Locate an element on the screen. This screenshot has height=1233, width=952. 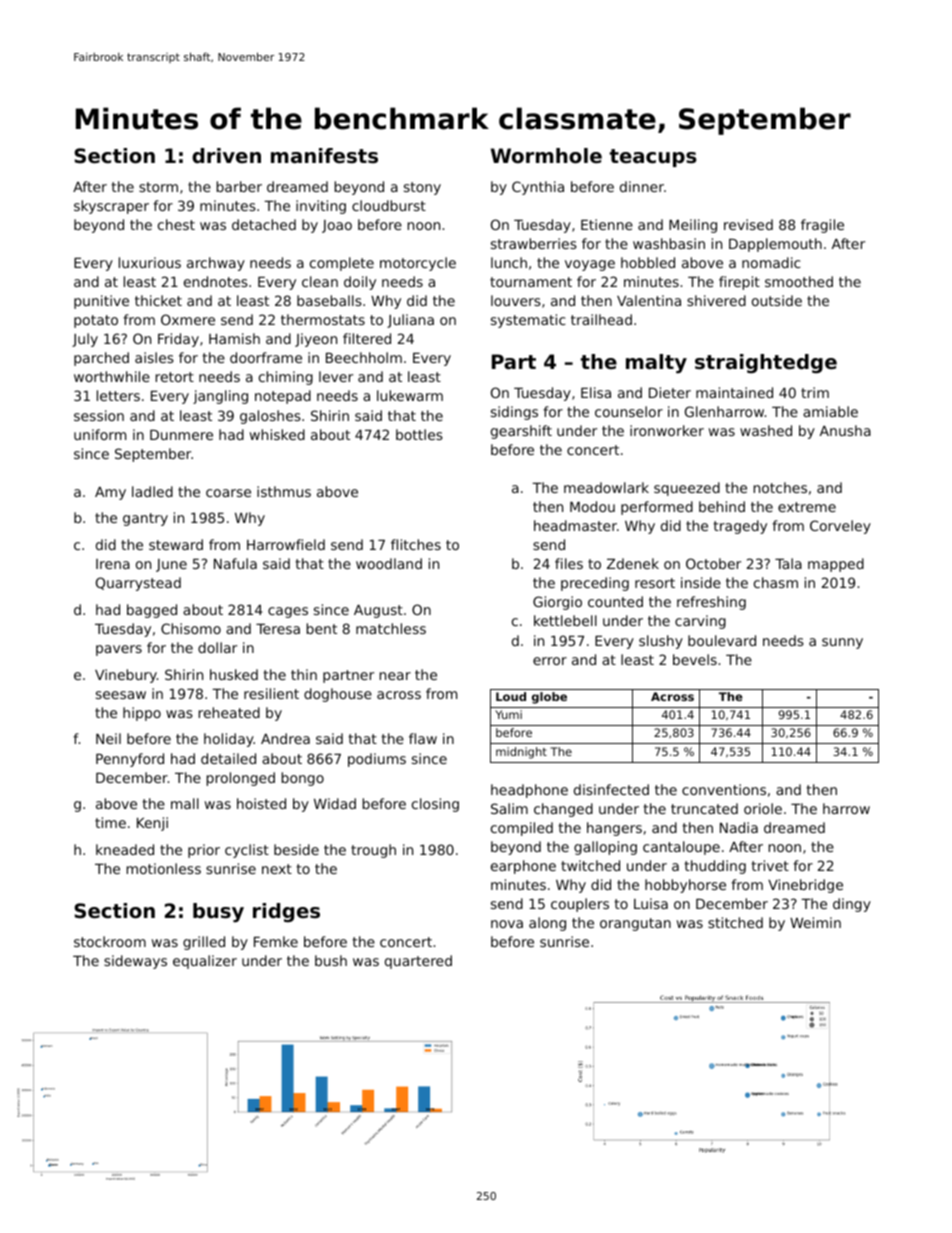
steward is located at coordinates (176, 544).
